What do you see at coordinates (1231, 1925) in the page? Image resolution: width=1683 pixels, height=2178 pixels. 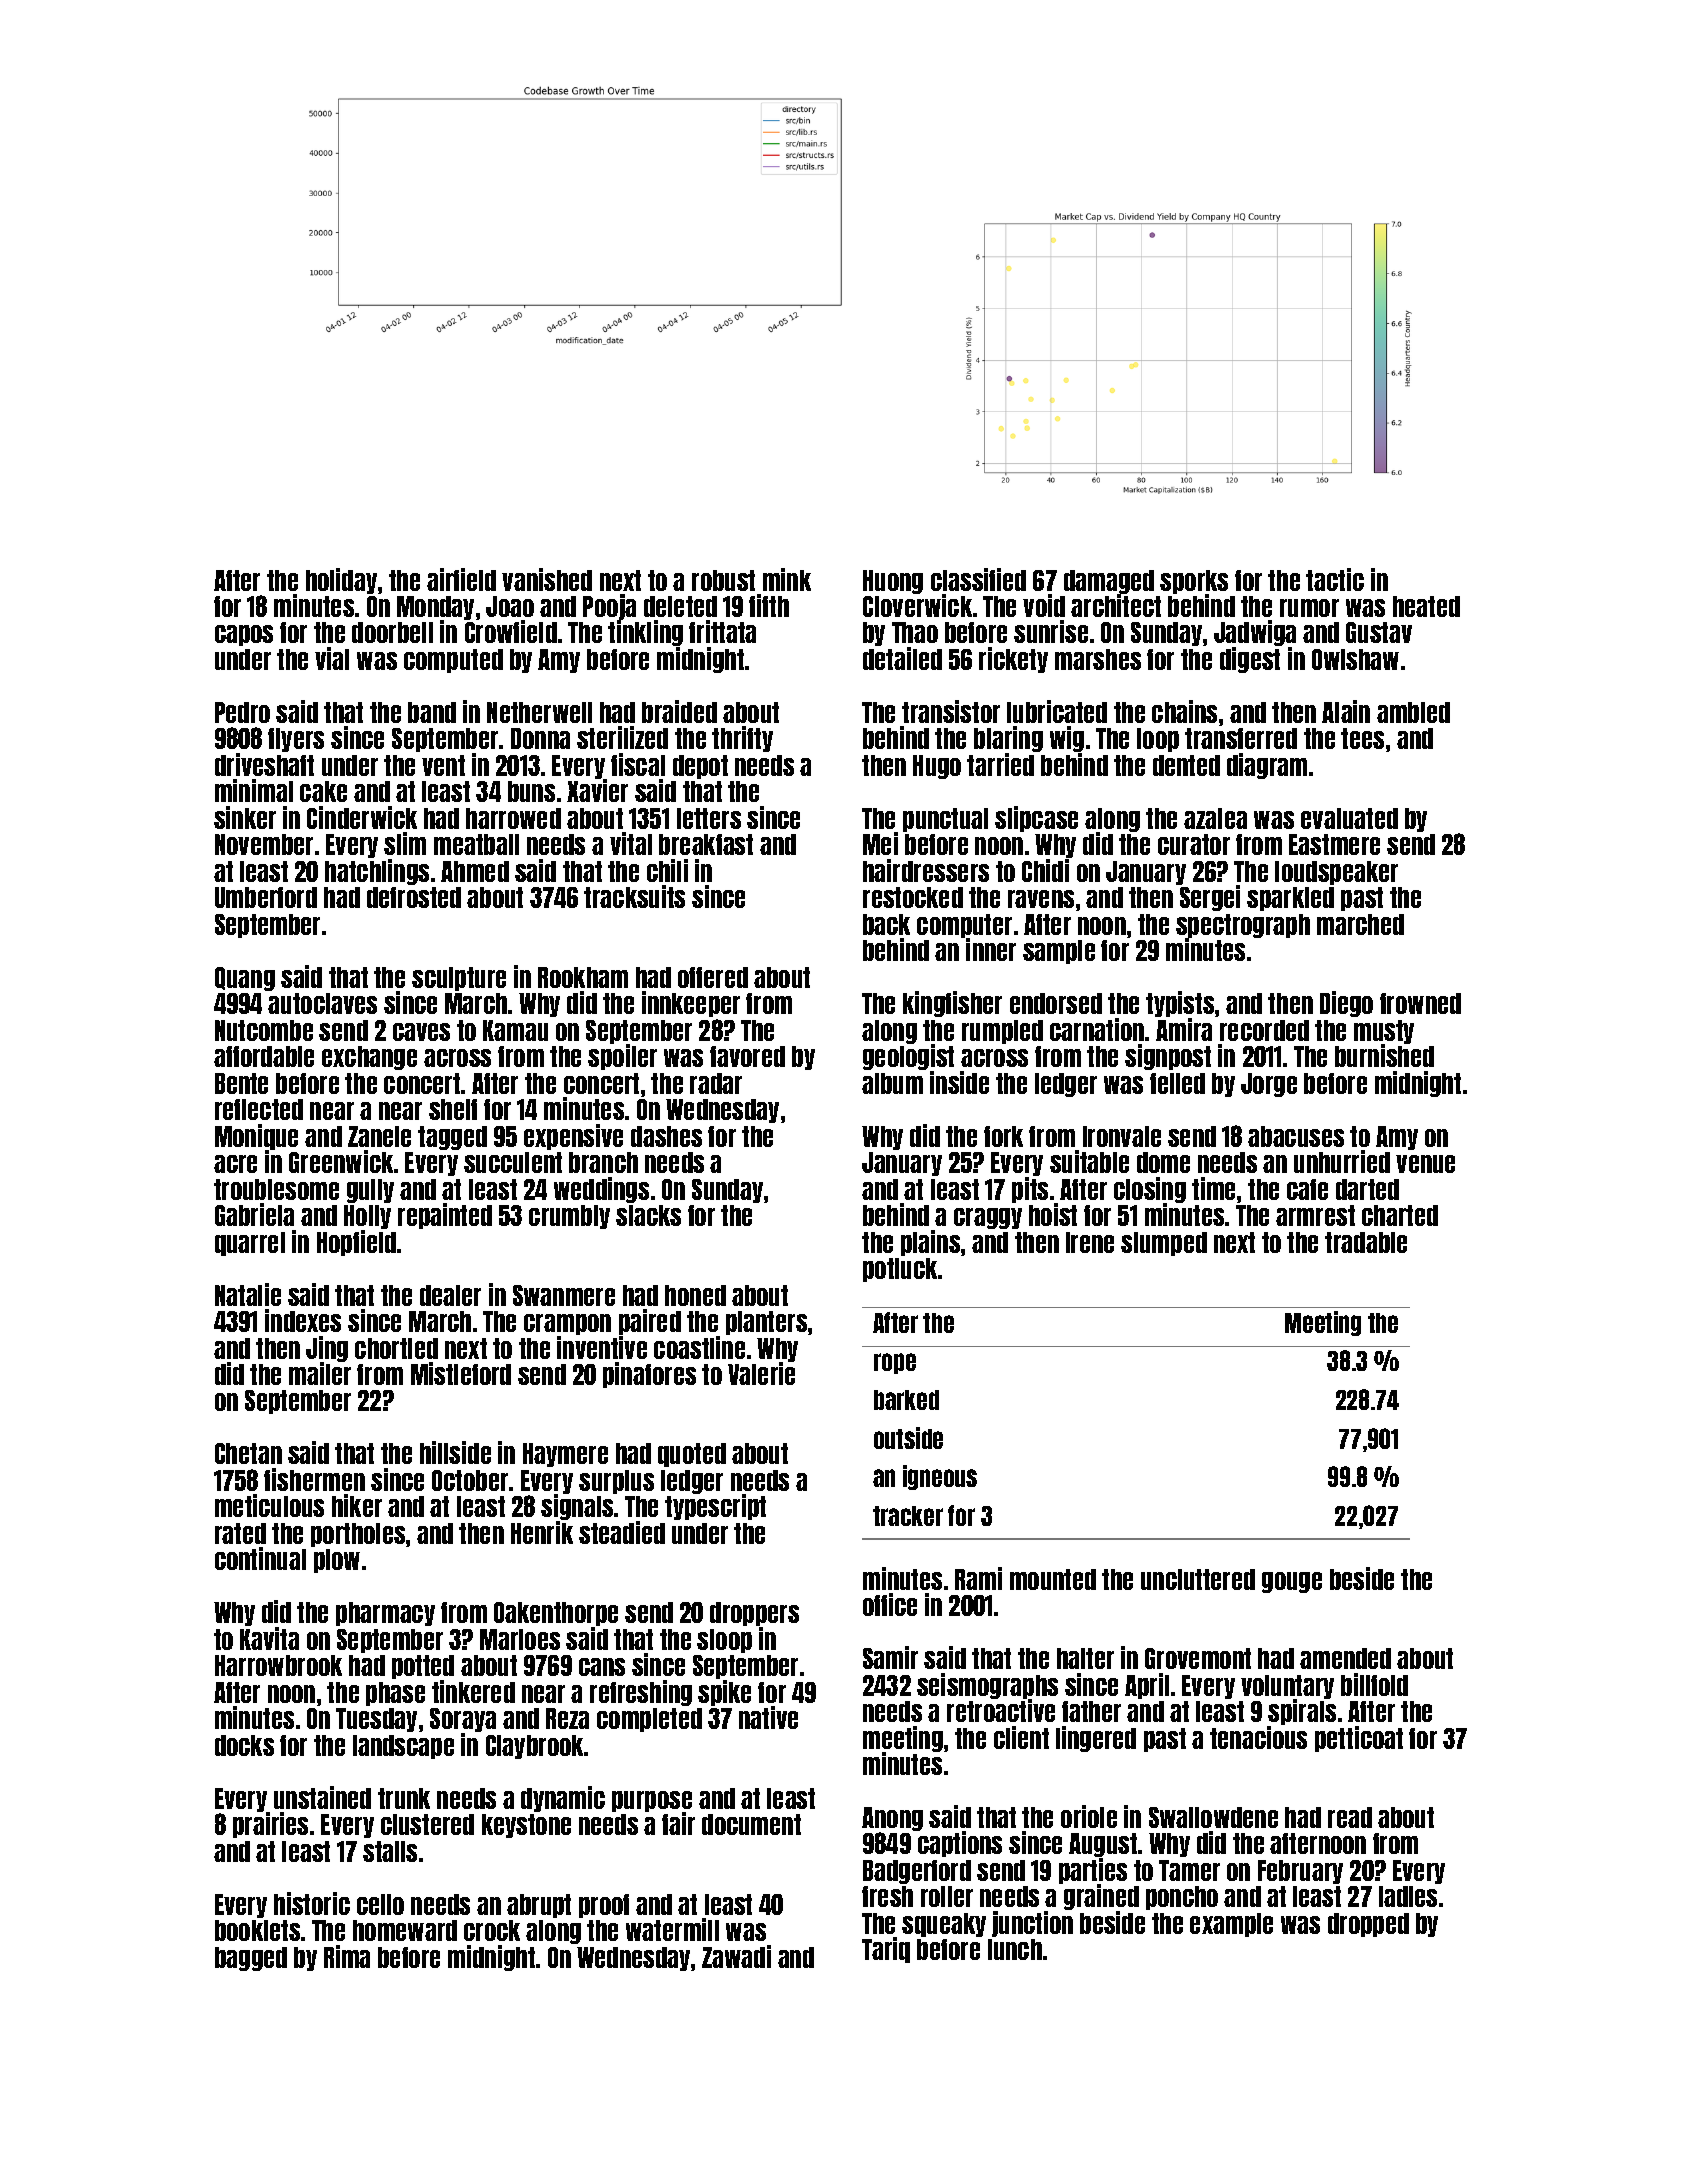 I see `example` at bounding box center [1231, 1925].
